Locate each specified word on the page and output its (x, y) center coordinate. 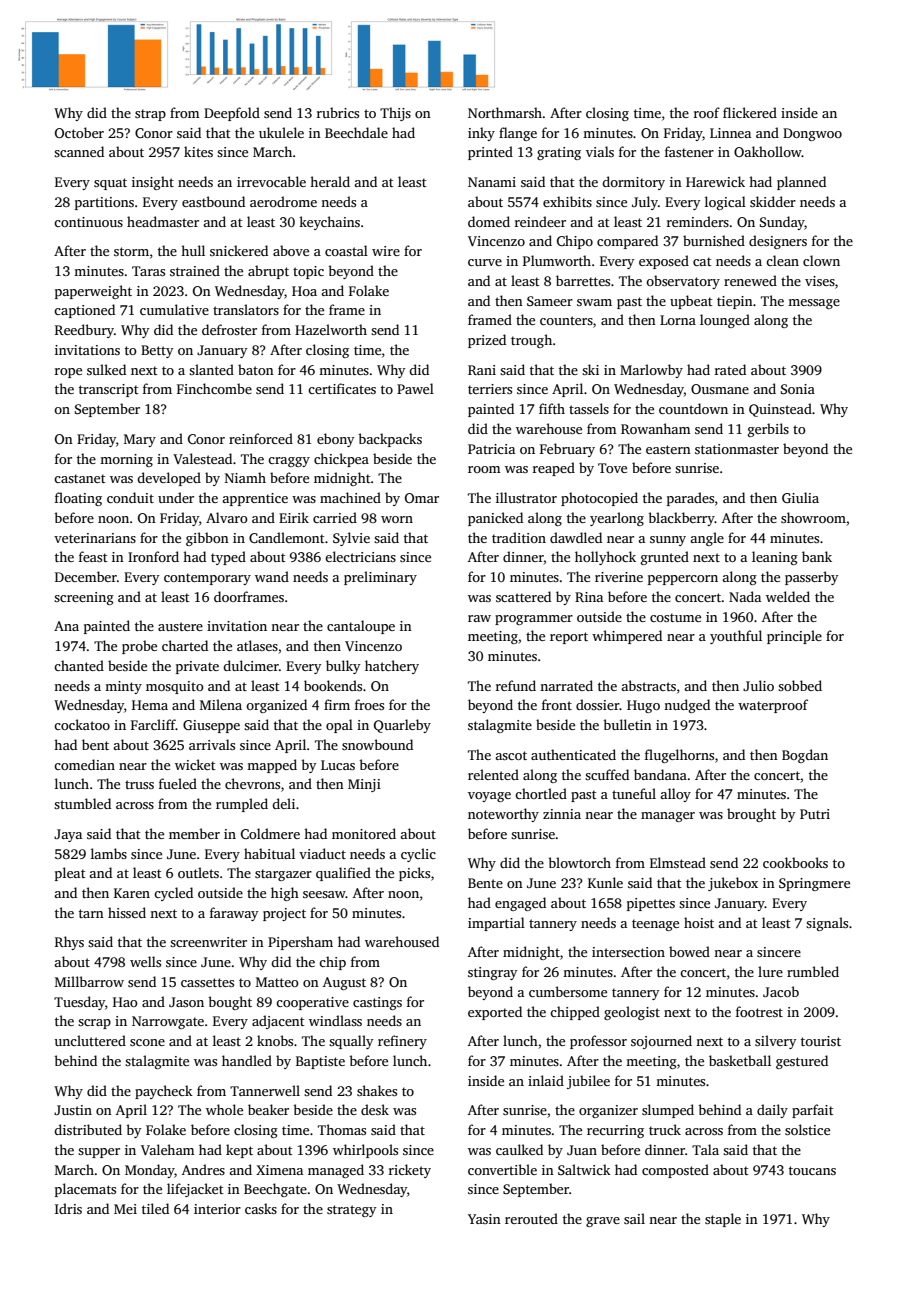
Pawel (415, 388)
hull (193, 250)
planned (801, 183)
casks (261, 1208)
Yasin (484, 1219)
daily (772, 1111)
